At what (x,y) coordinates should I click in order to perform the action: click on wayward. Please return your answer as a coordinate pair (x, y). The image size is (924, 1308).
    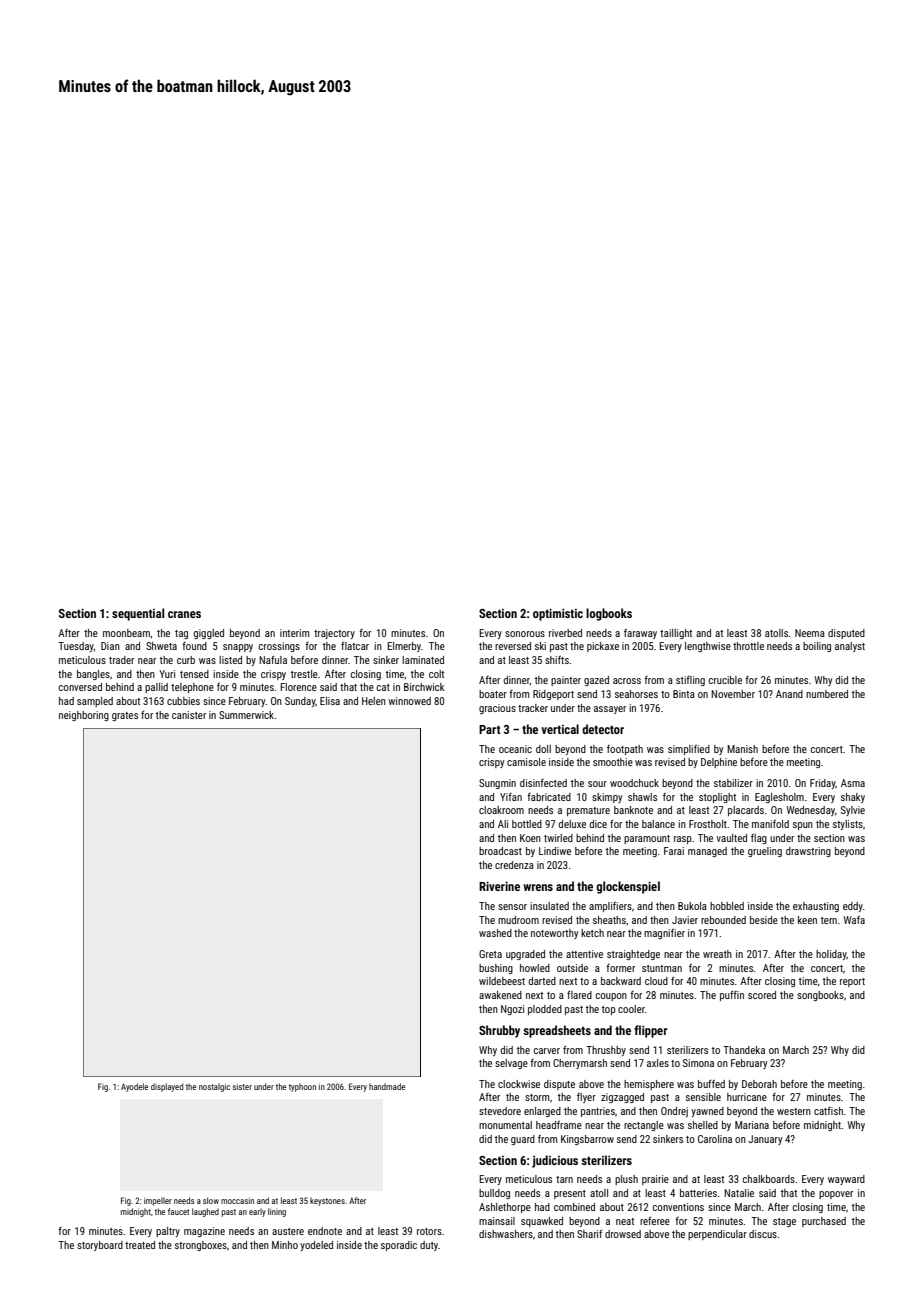
    Looking at the image, I should click on (846, 1180).
